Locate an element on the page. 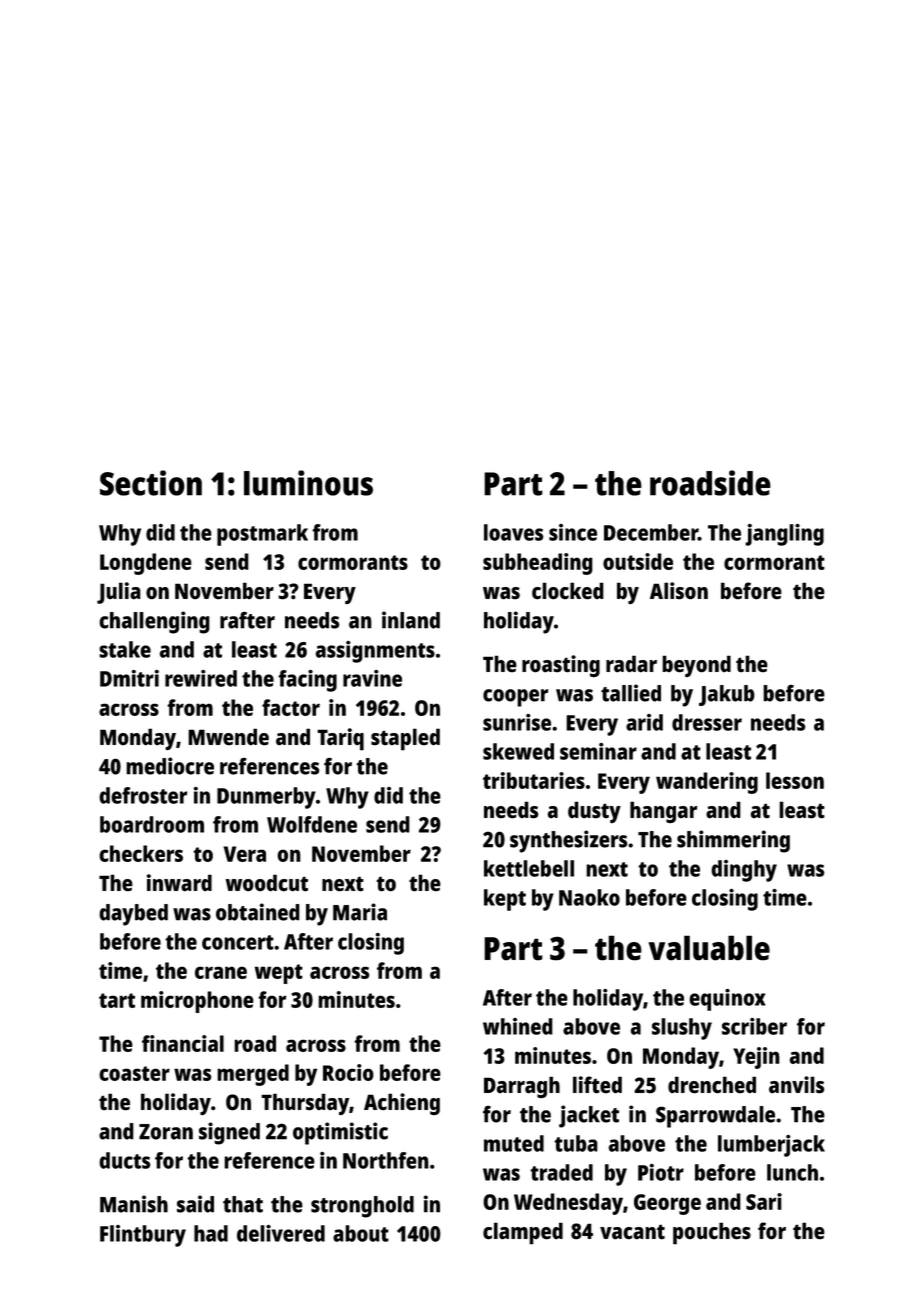 The width and height of the page is (924, 1311). Maria is located at coordinates (360, 912).
